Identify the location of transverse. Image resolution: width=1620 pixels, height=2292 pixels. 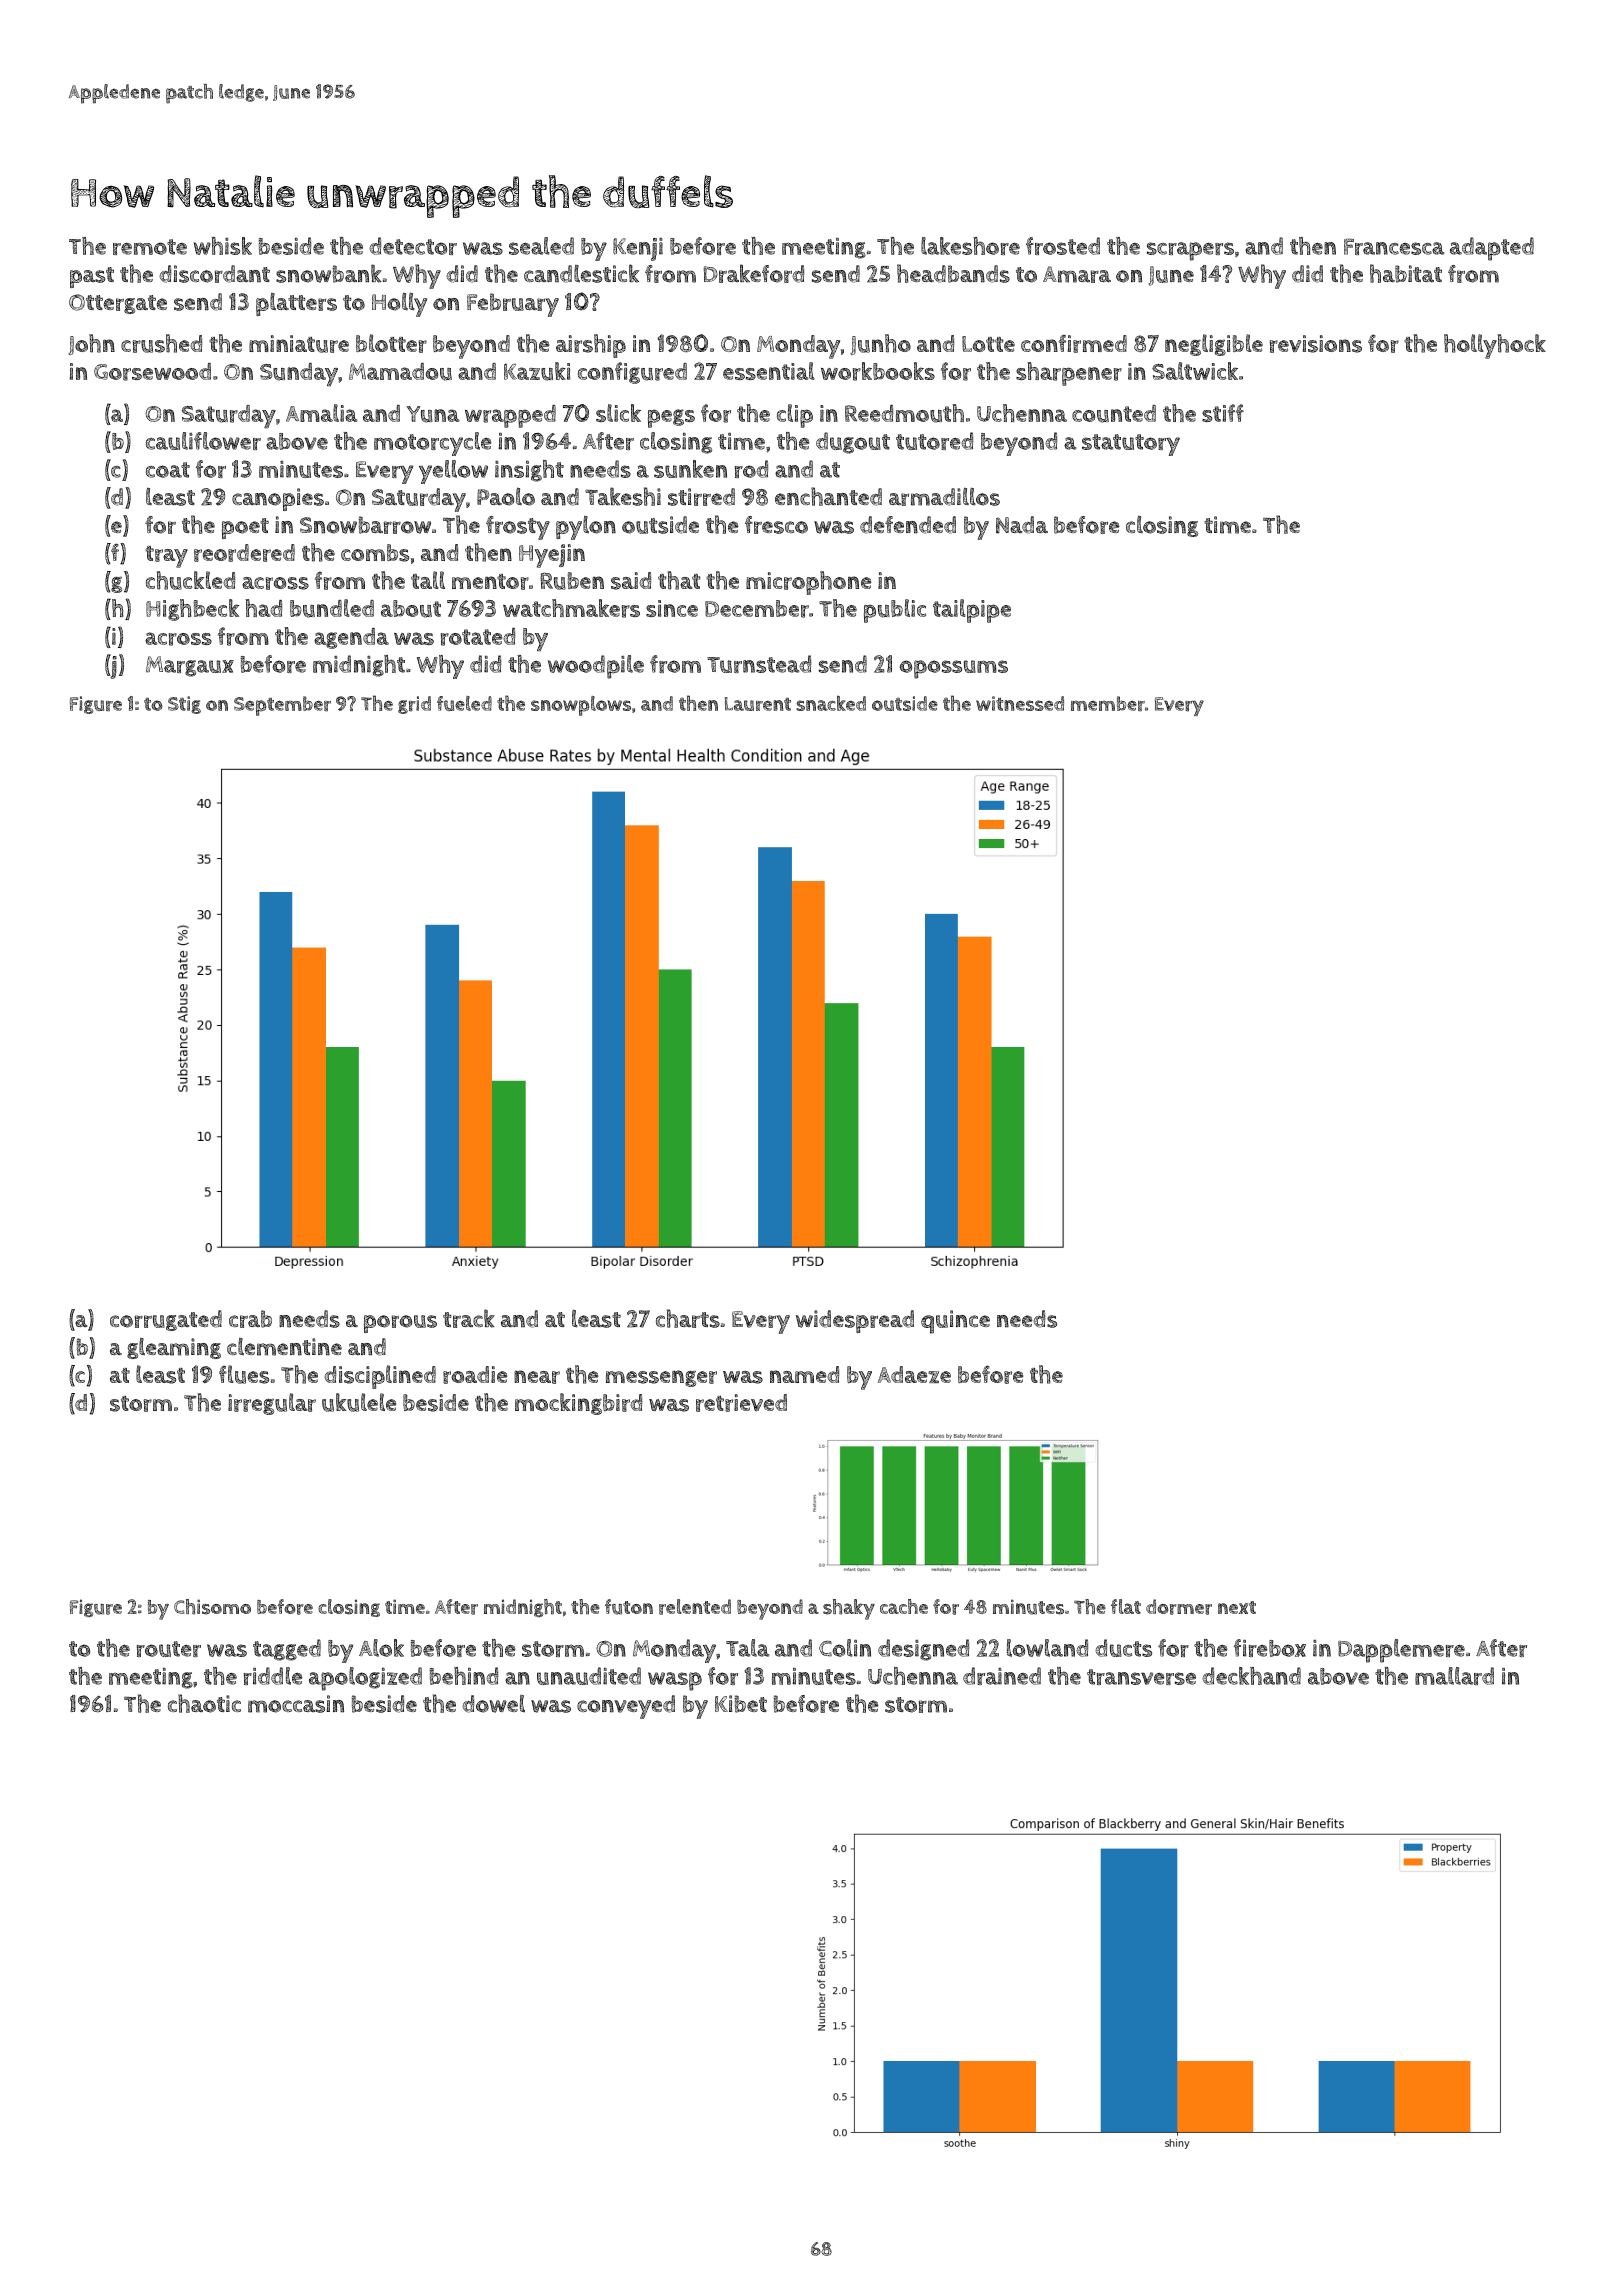
(1141, 1677).
